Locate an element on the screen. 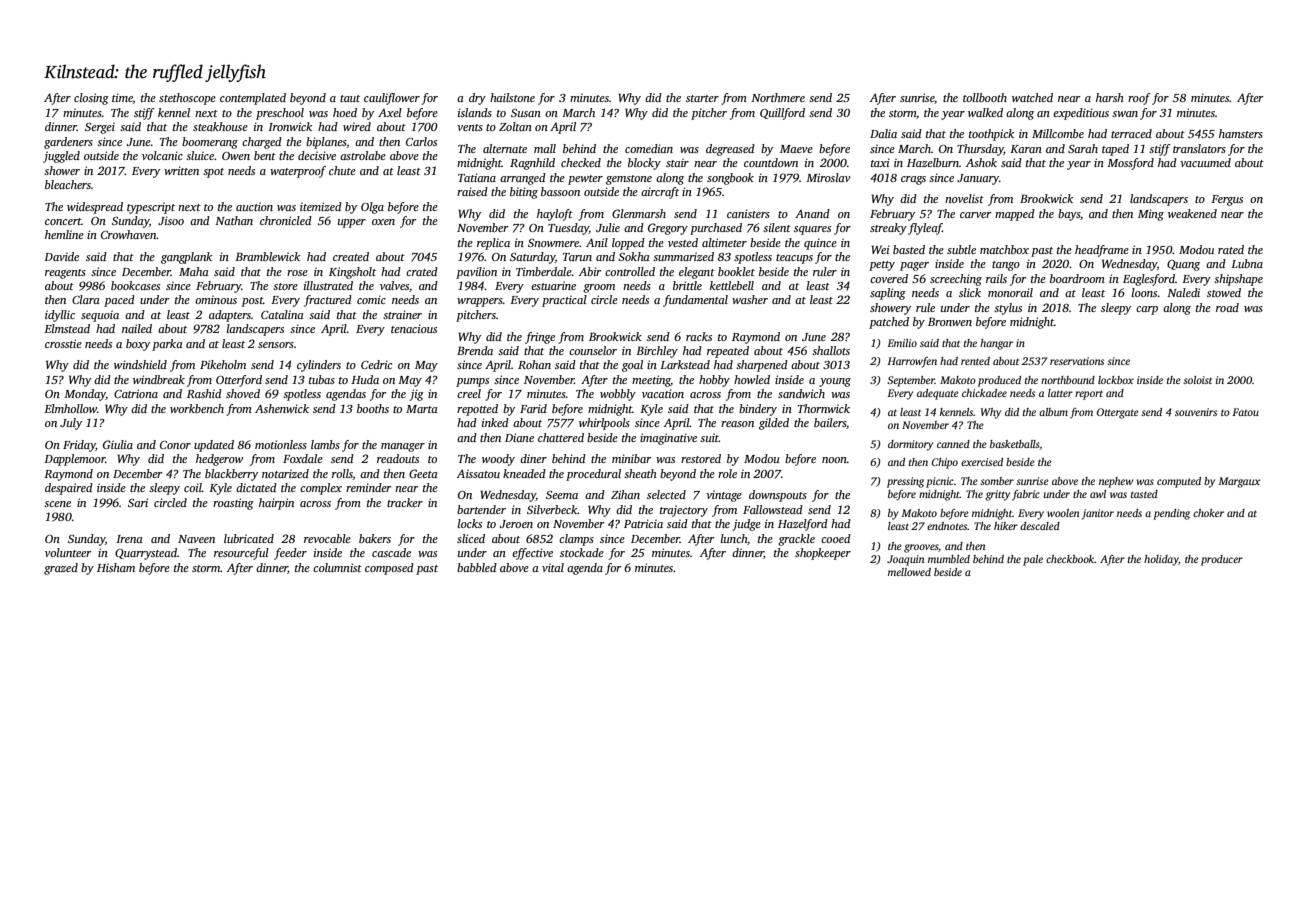  Quillford is located at coordinates (782, 114).
